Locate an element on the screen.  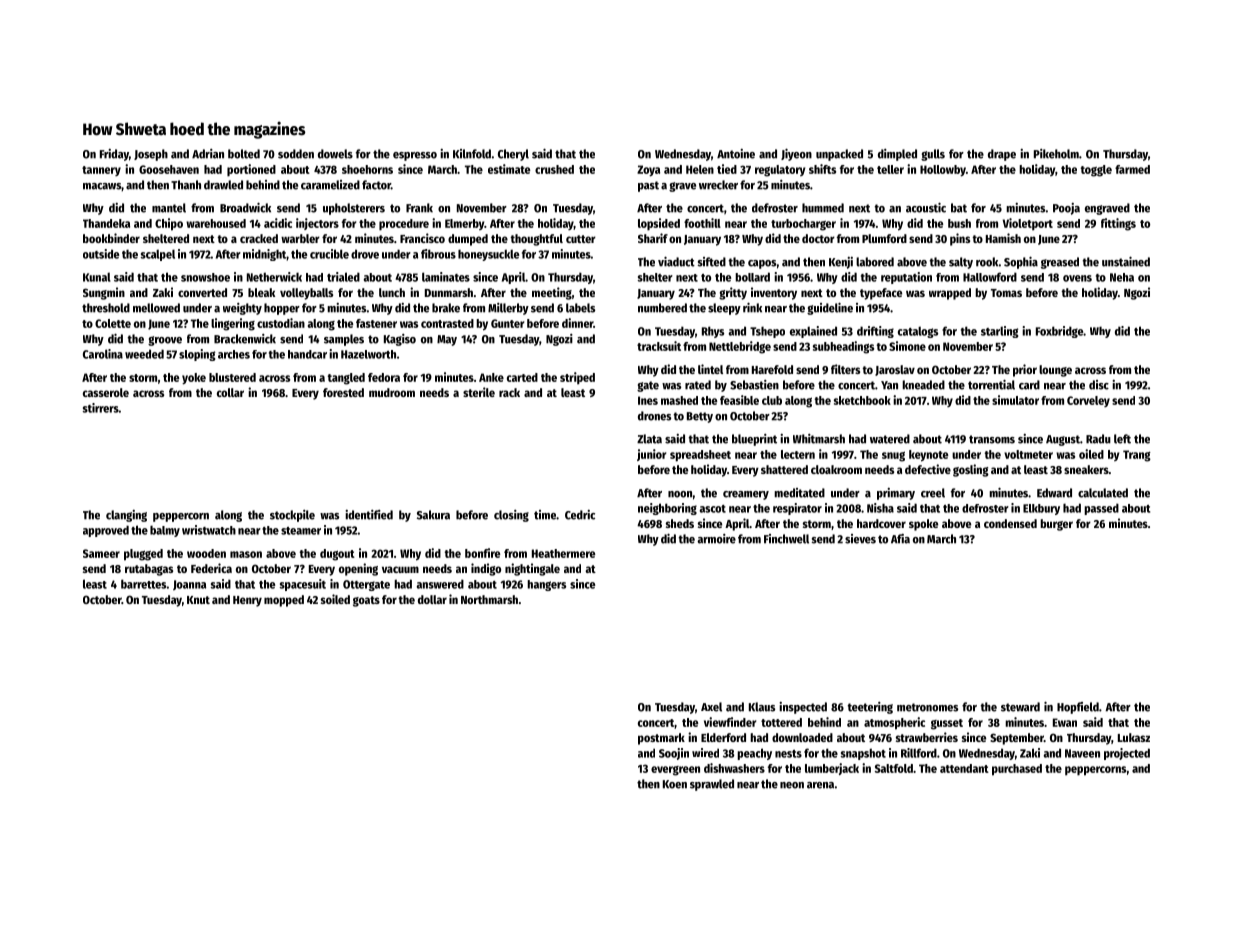
Pikeholm is located at coordinates (1056, 154).
